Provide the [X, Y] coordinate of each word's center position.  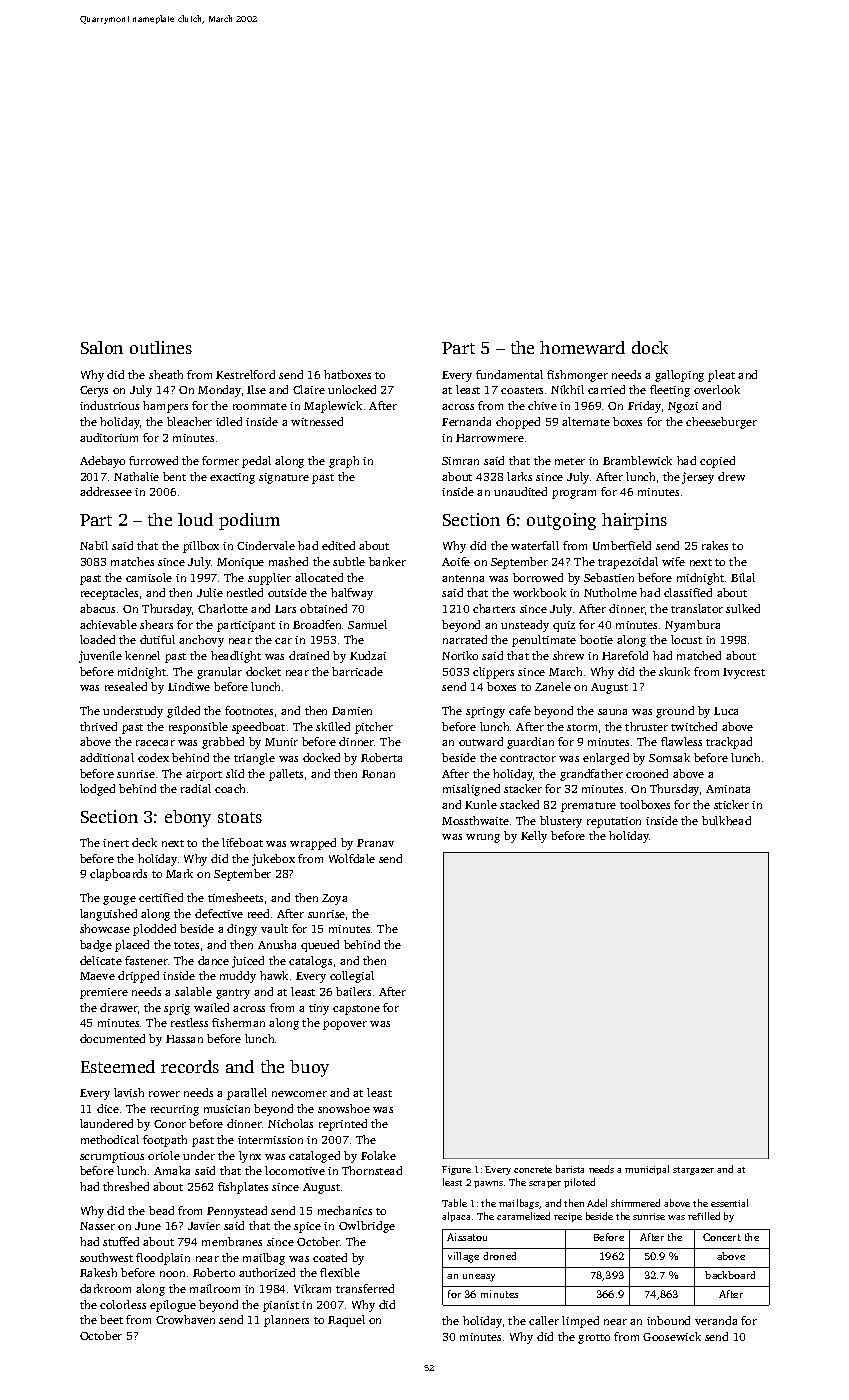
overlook [717, 389]
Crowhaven [185, 1319]
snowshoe [344, 1108]
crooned [647, 773]
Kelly [534, 837]
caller [544, 1320]
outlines [161, 347]
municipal [647, 1170]
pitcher [374, 728]
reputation [614, 822]
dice [108, 1108]
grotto [594, 1339]
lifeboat [242, 842]
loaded [97, 639]
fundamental [509, 374]
